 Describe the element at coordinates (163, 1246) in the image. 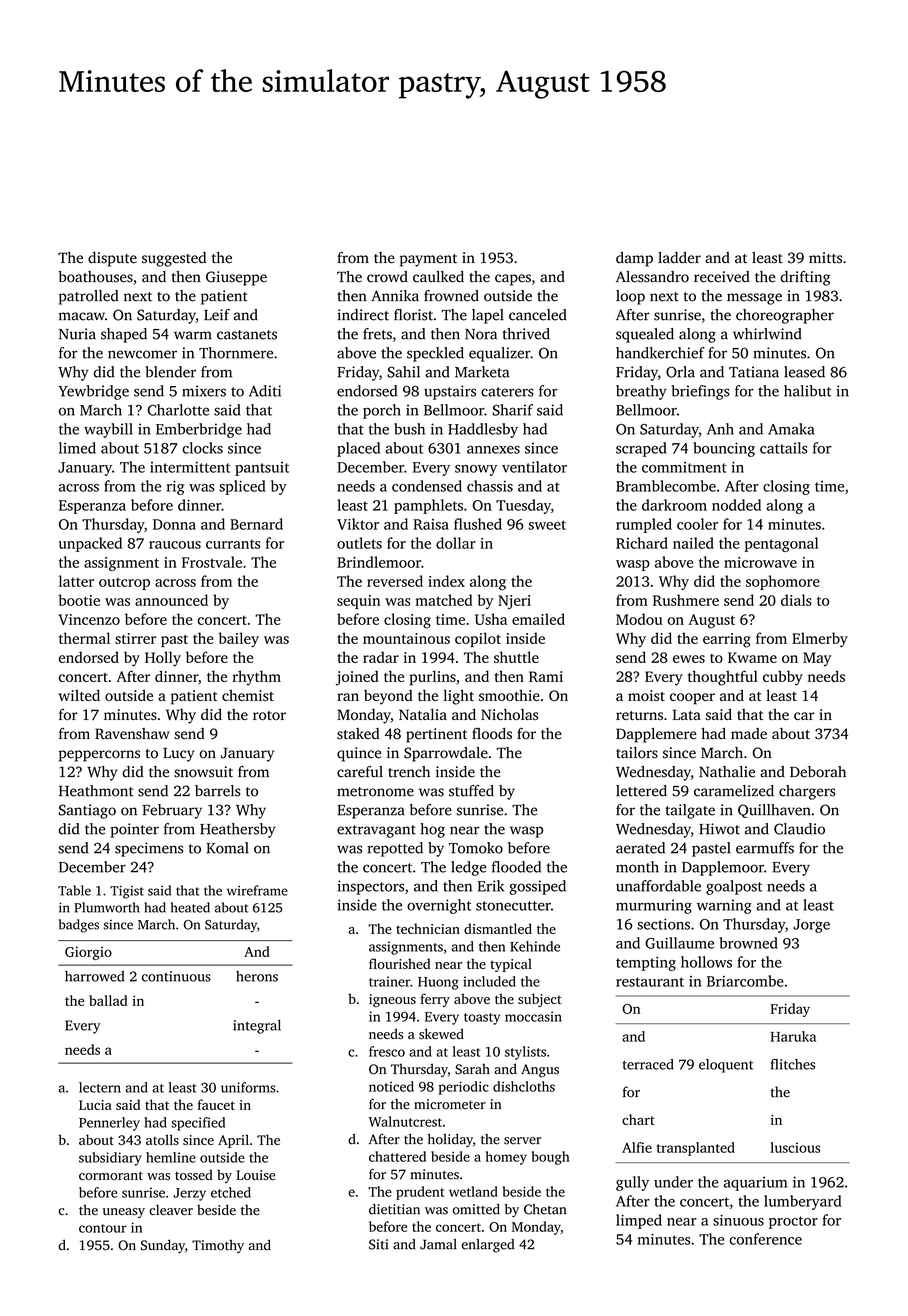

I see `Sunday` at that location.
